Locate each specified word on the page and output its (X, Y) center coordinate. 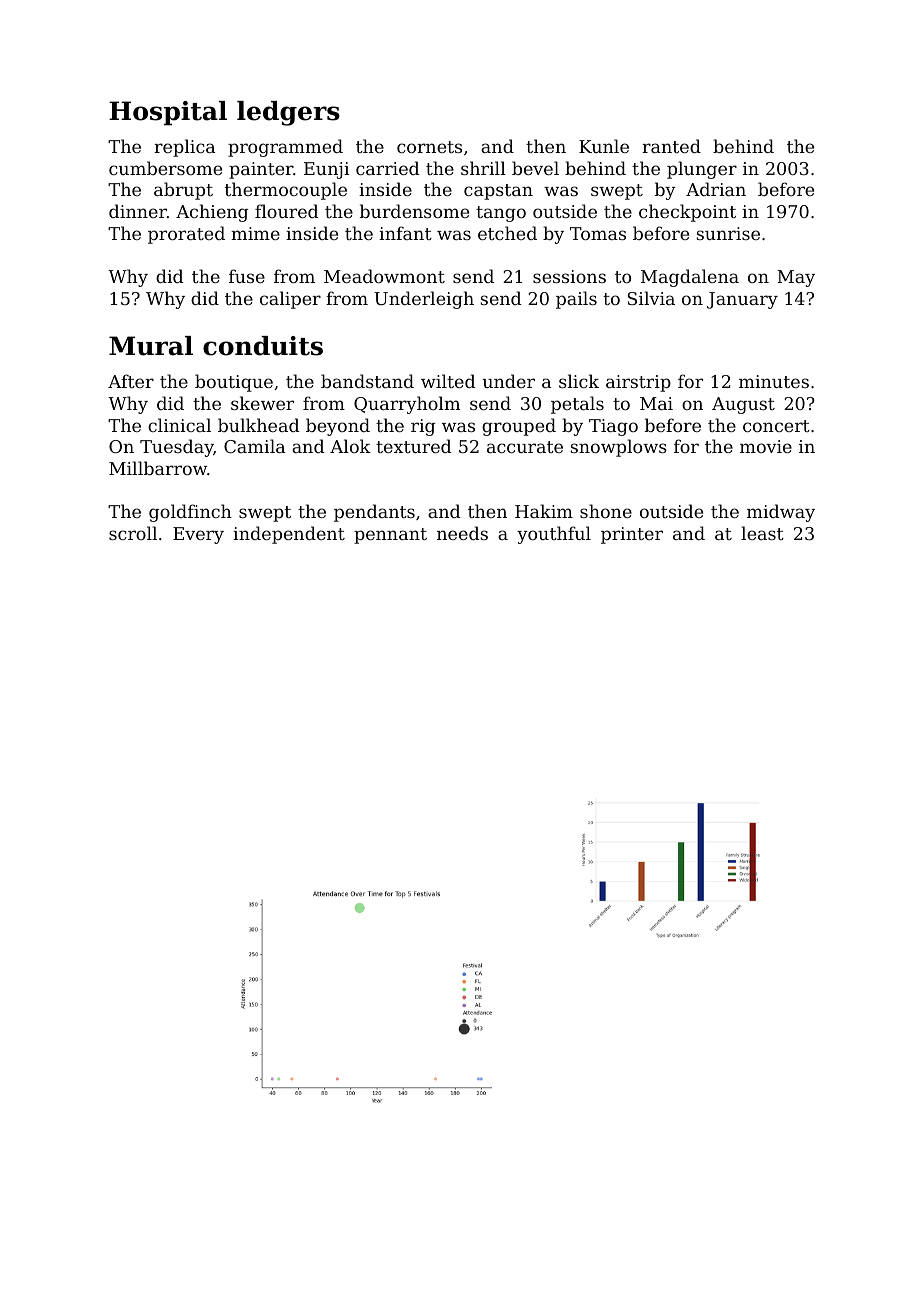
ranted (671, 146)
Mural (151, 346)
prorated (186, 235)
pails (576, 300)
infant (405, 233)
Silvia (651, 298)
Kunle (604, 146)
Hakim (544, 511)
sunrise (728, 233)
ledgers (288, 113)
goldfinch (190, 513)
